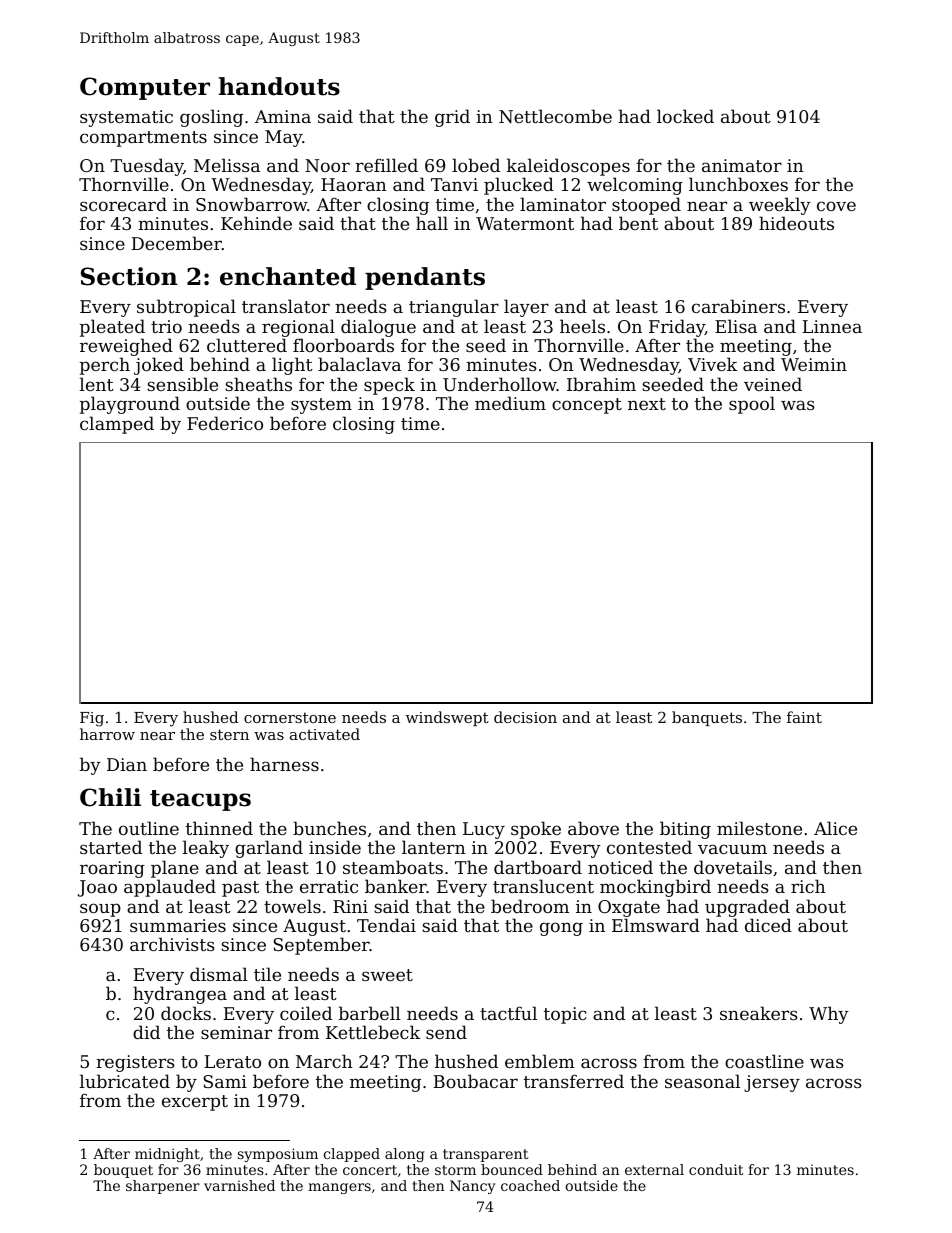 This page has height=1233, width=952. Describe the element at coordinates (655, 888) in the page. I see `mockingbird` at that location.
